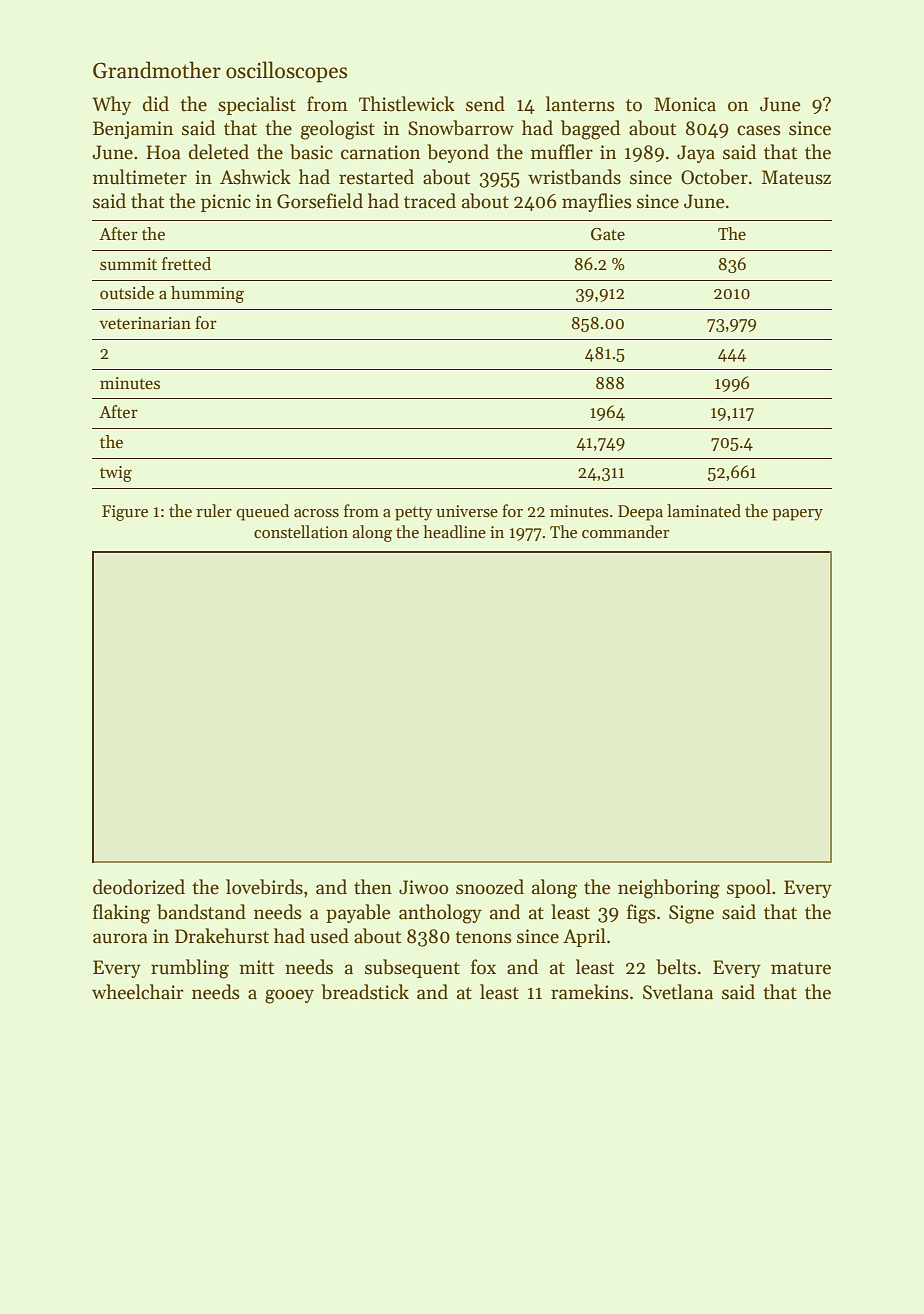  Describe the element at coordinates (264, 887) in the image. I see `lovebirds` at that location.
